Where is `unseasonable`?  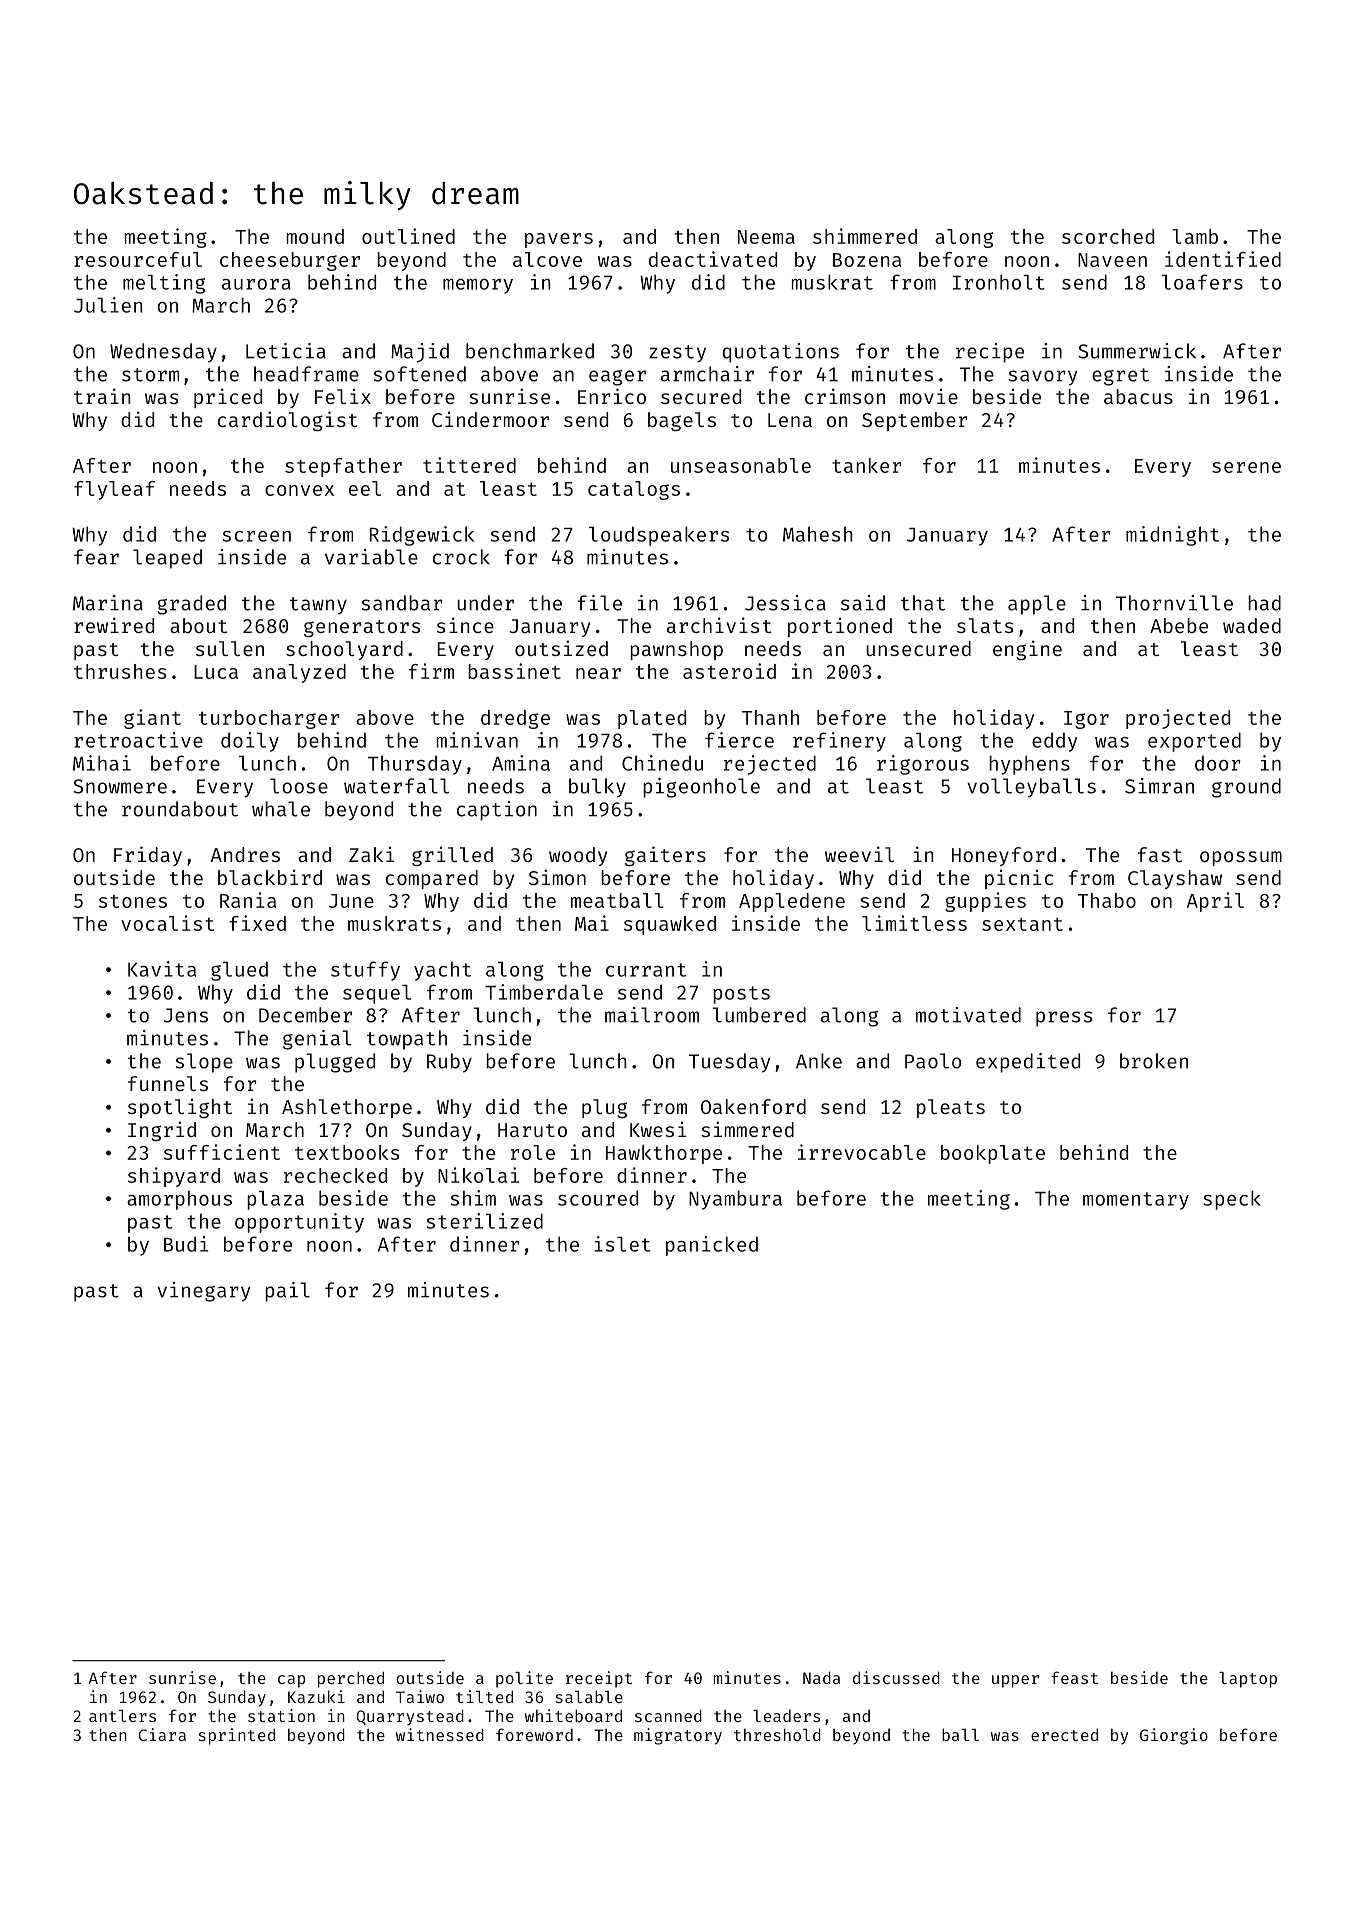 unseasonable is located at coordinates (741, 465).
